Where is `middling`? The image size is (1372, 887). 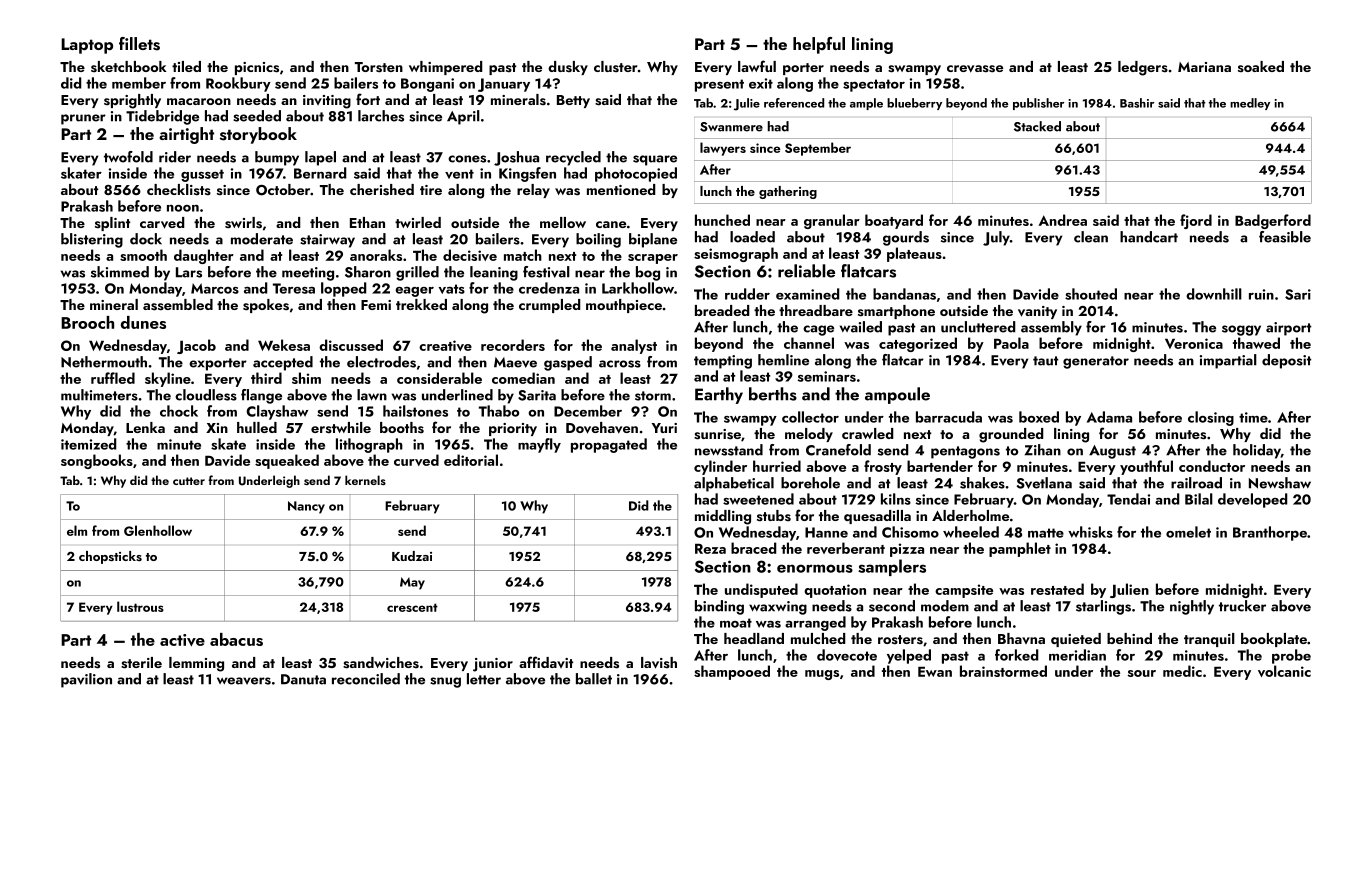 middling is located at coordinates (723, 517).
